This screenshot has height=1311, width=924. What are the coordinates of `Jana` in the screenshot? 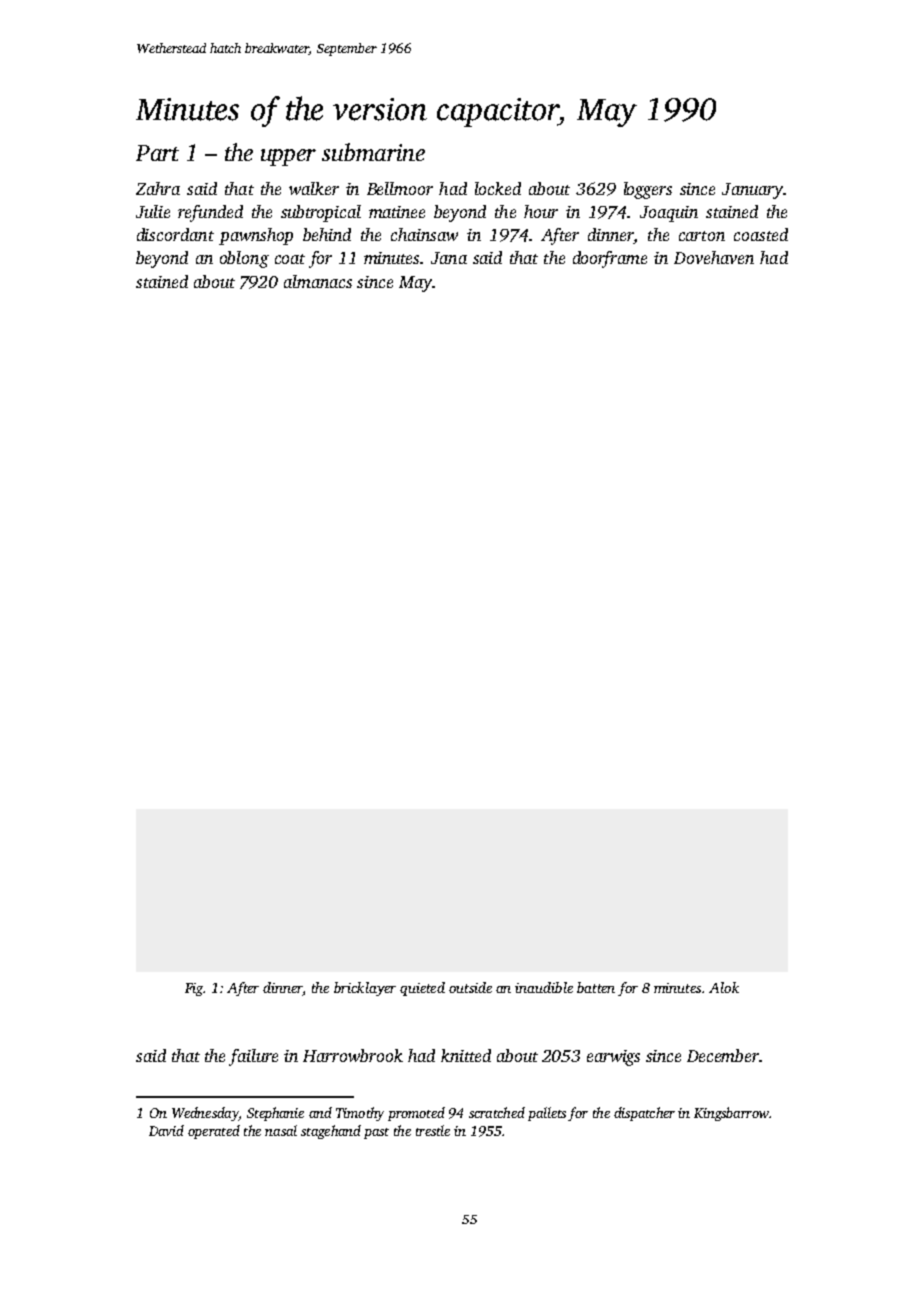 It's located at (449, 258).
